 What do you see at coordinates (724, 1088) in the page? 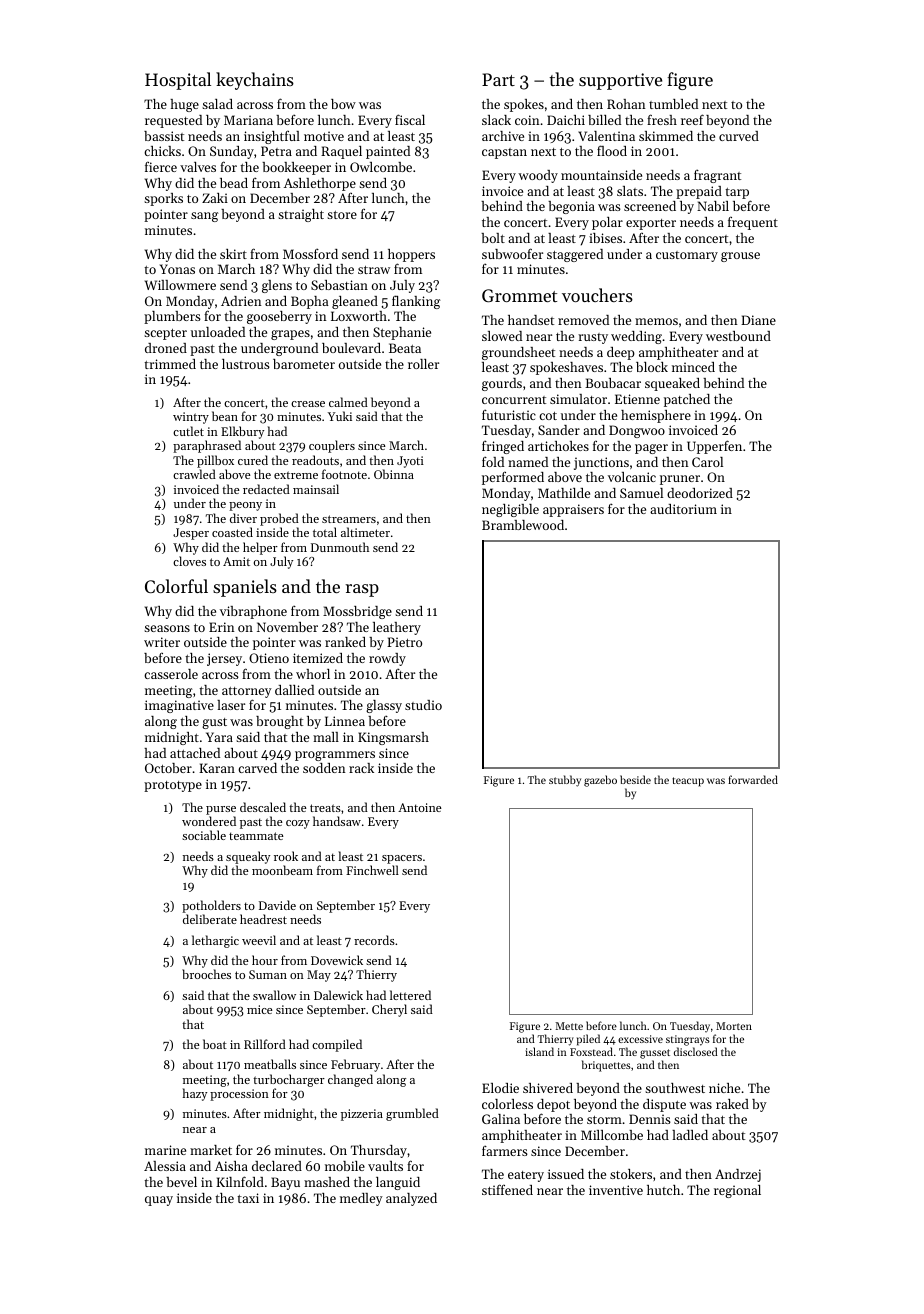
I see `niche` at bounding box center [724, 1088].
